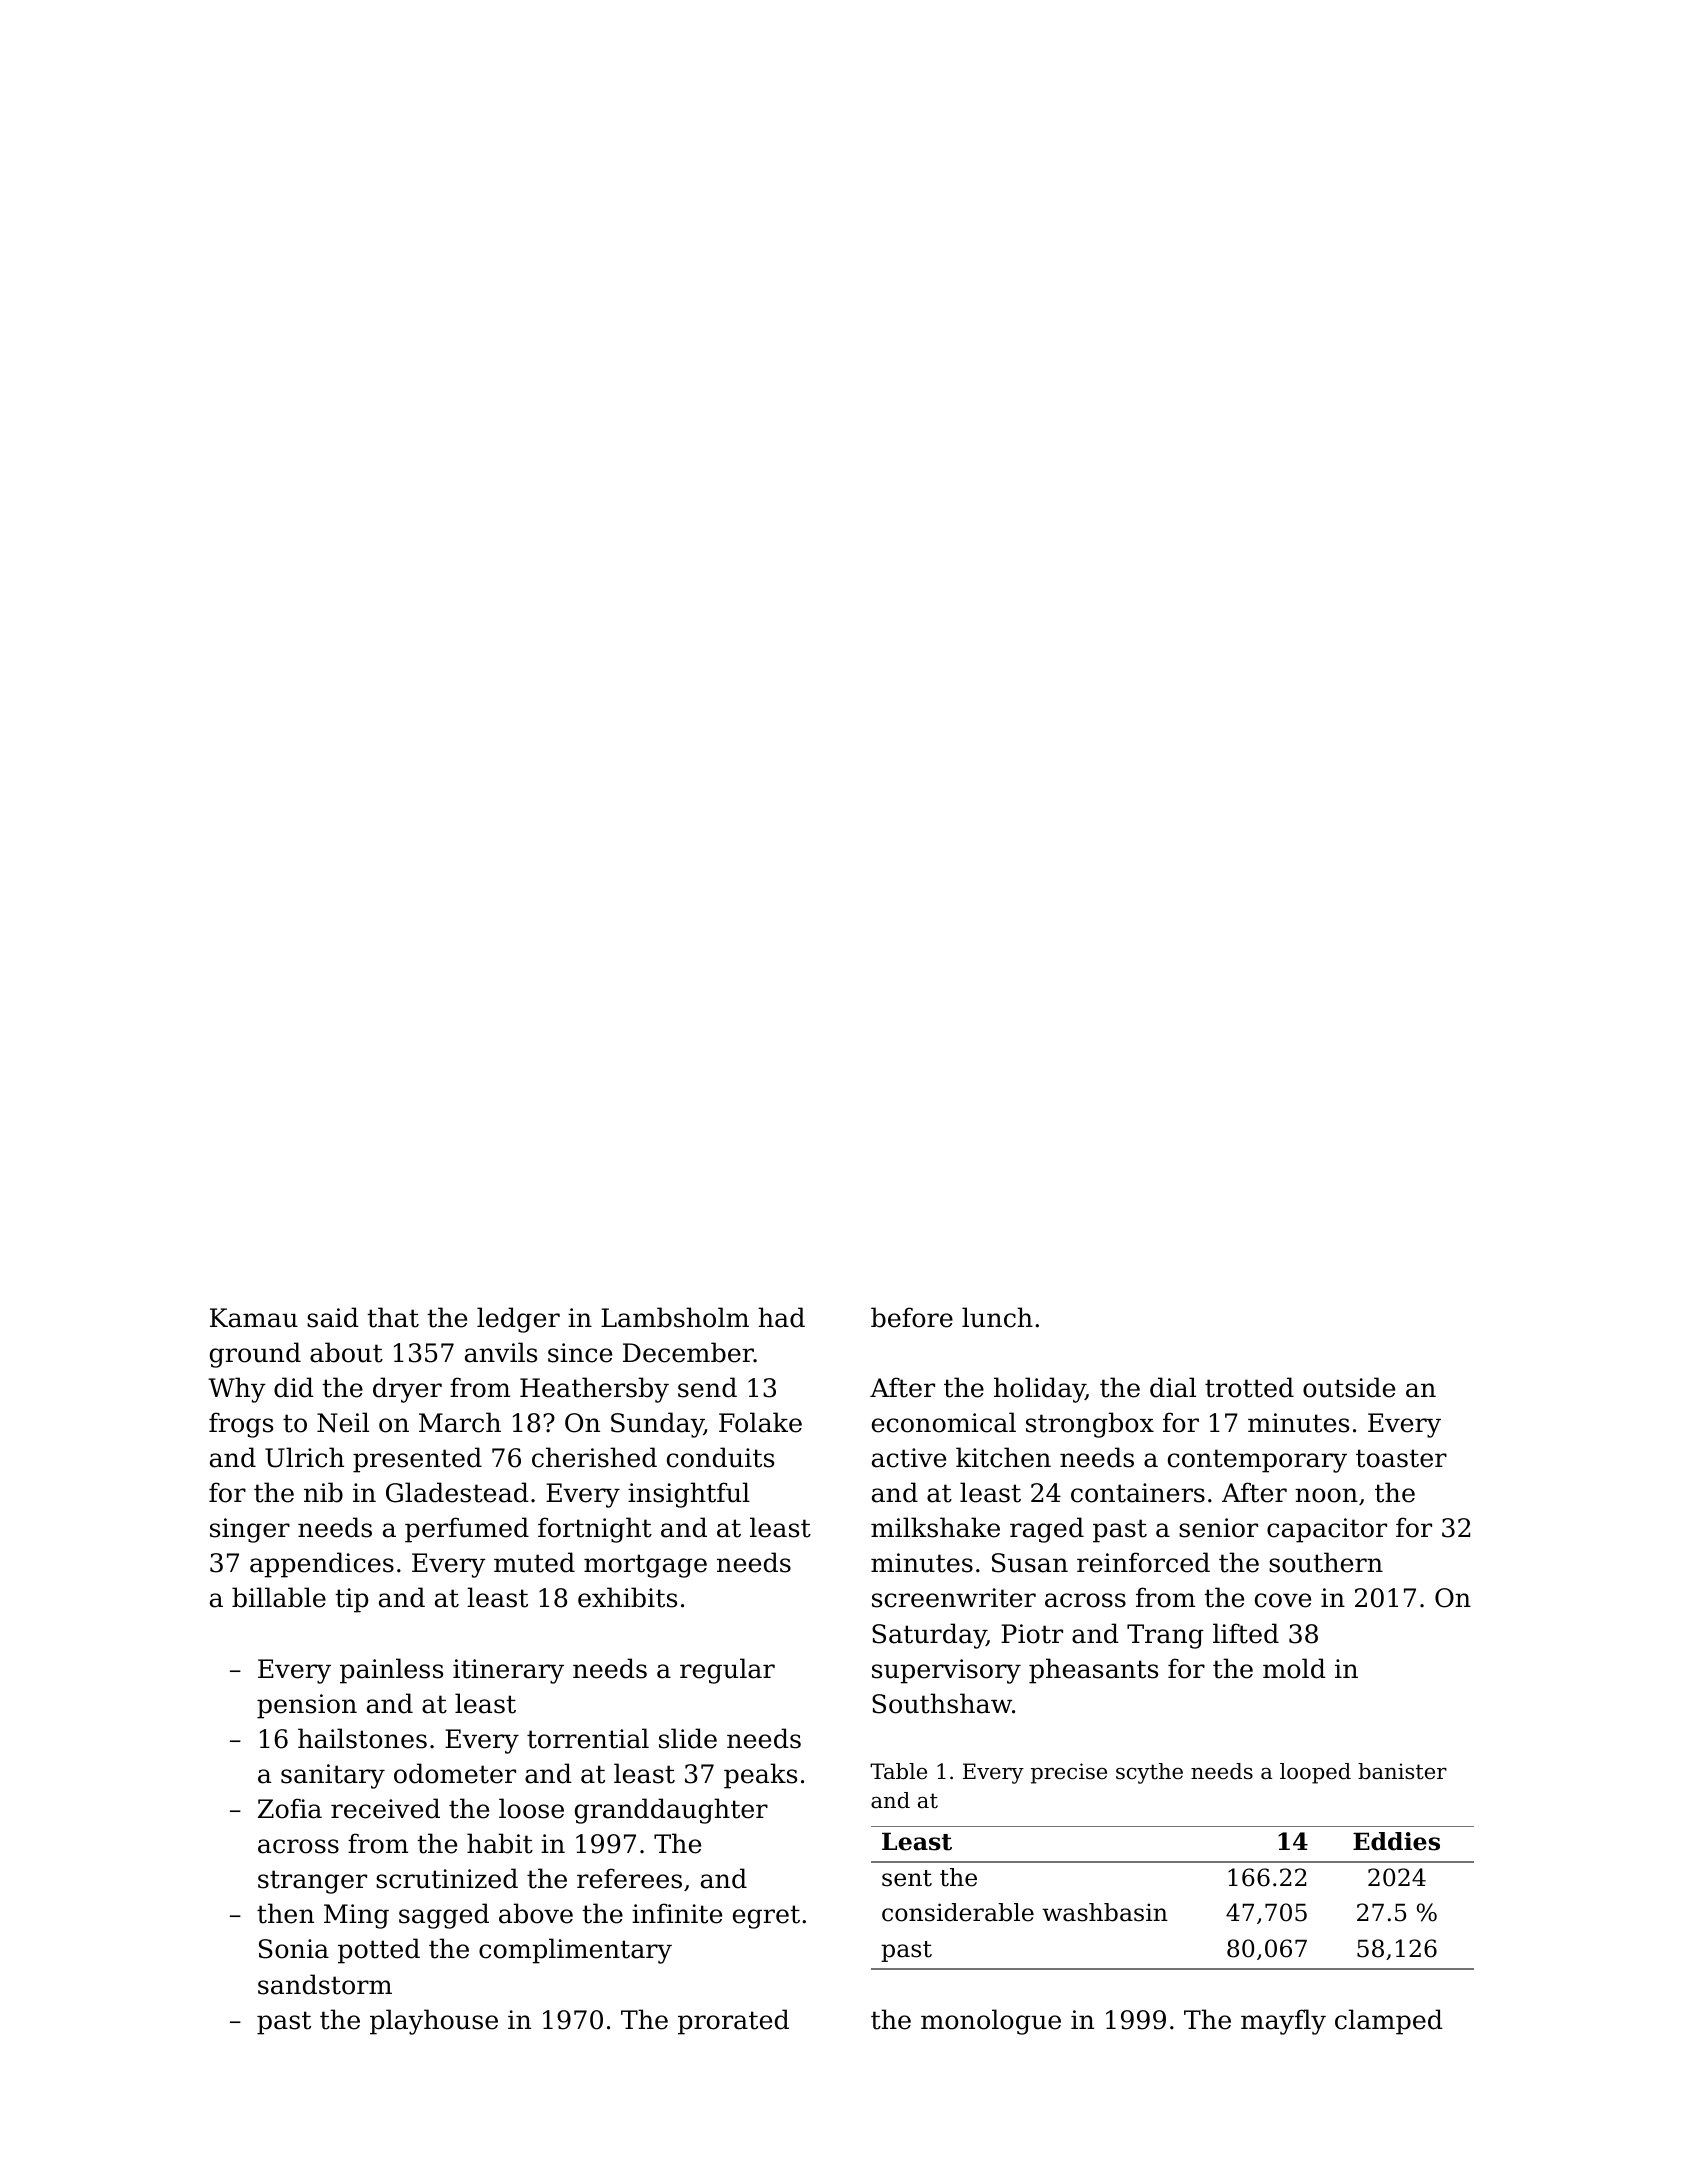 This screenshot has height=2178, width=1683. Describe the element at coordinates (351, 1600) in the screenshot. I see `tip` at that location.
